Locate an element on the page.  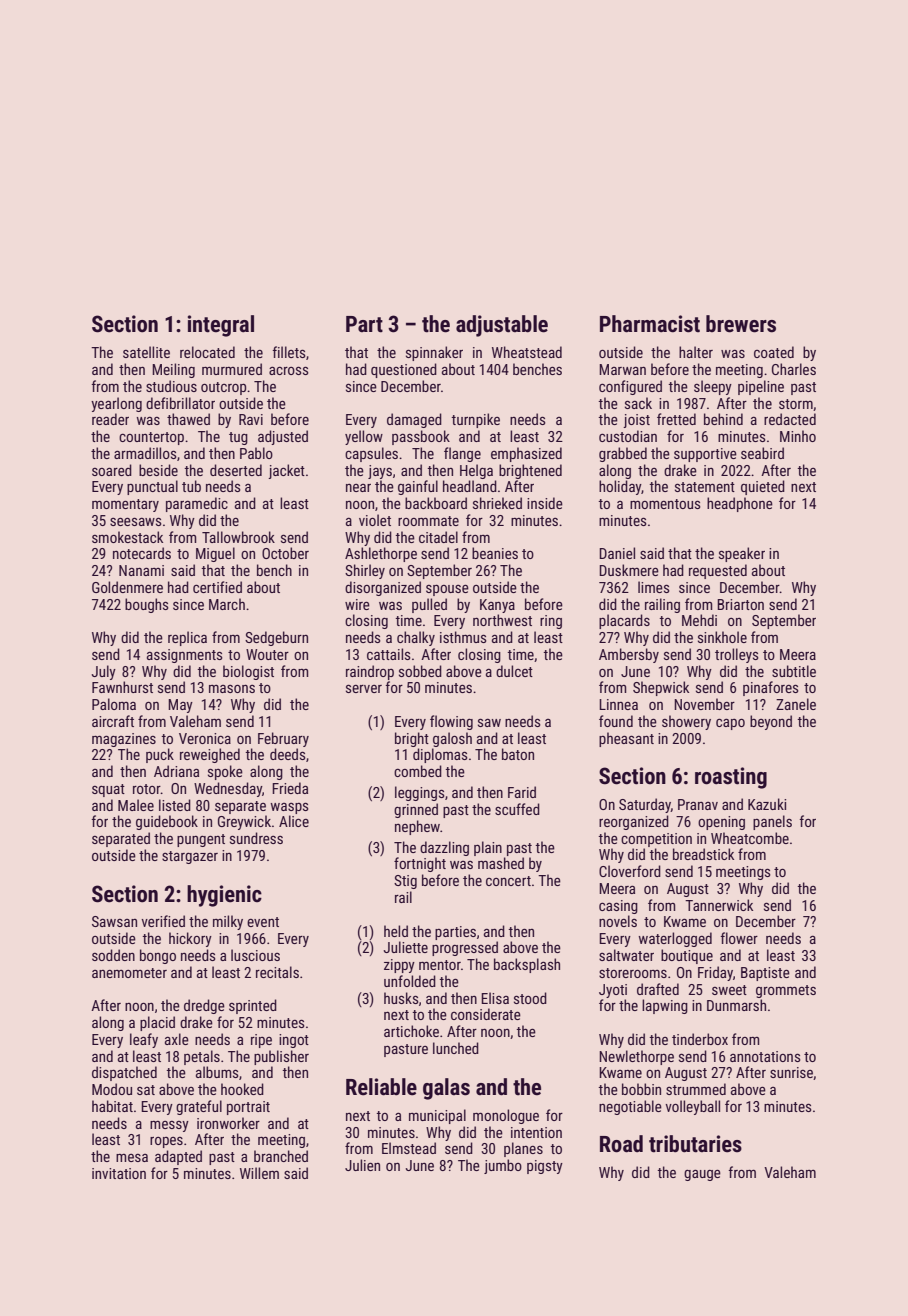
Stig is located at coordinates (405, 882).
